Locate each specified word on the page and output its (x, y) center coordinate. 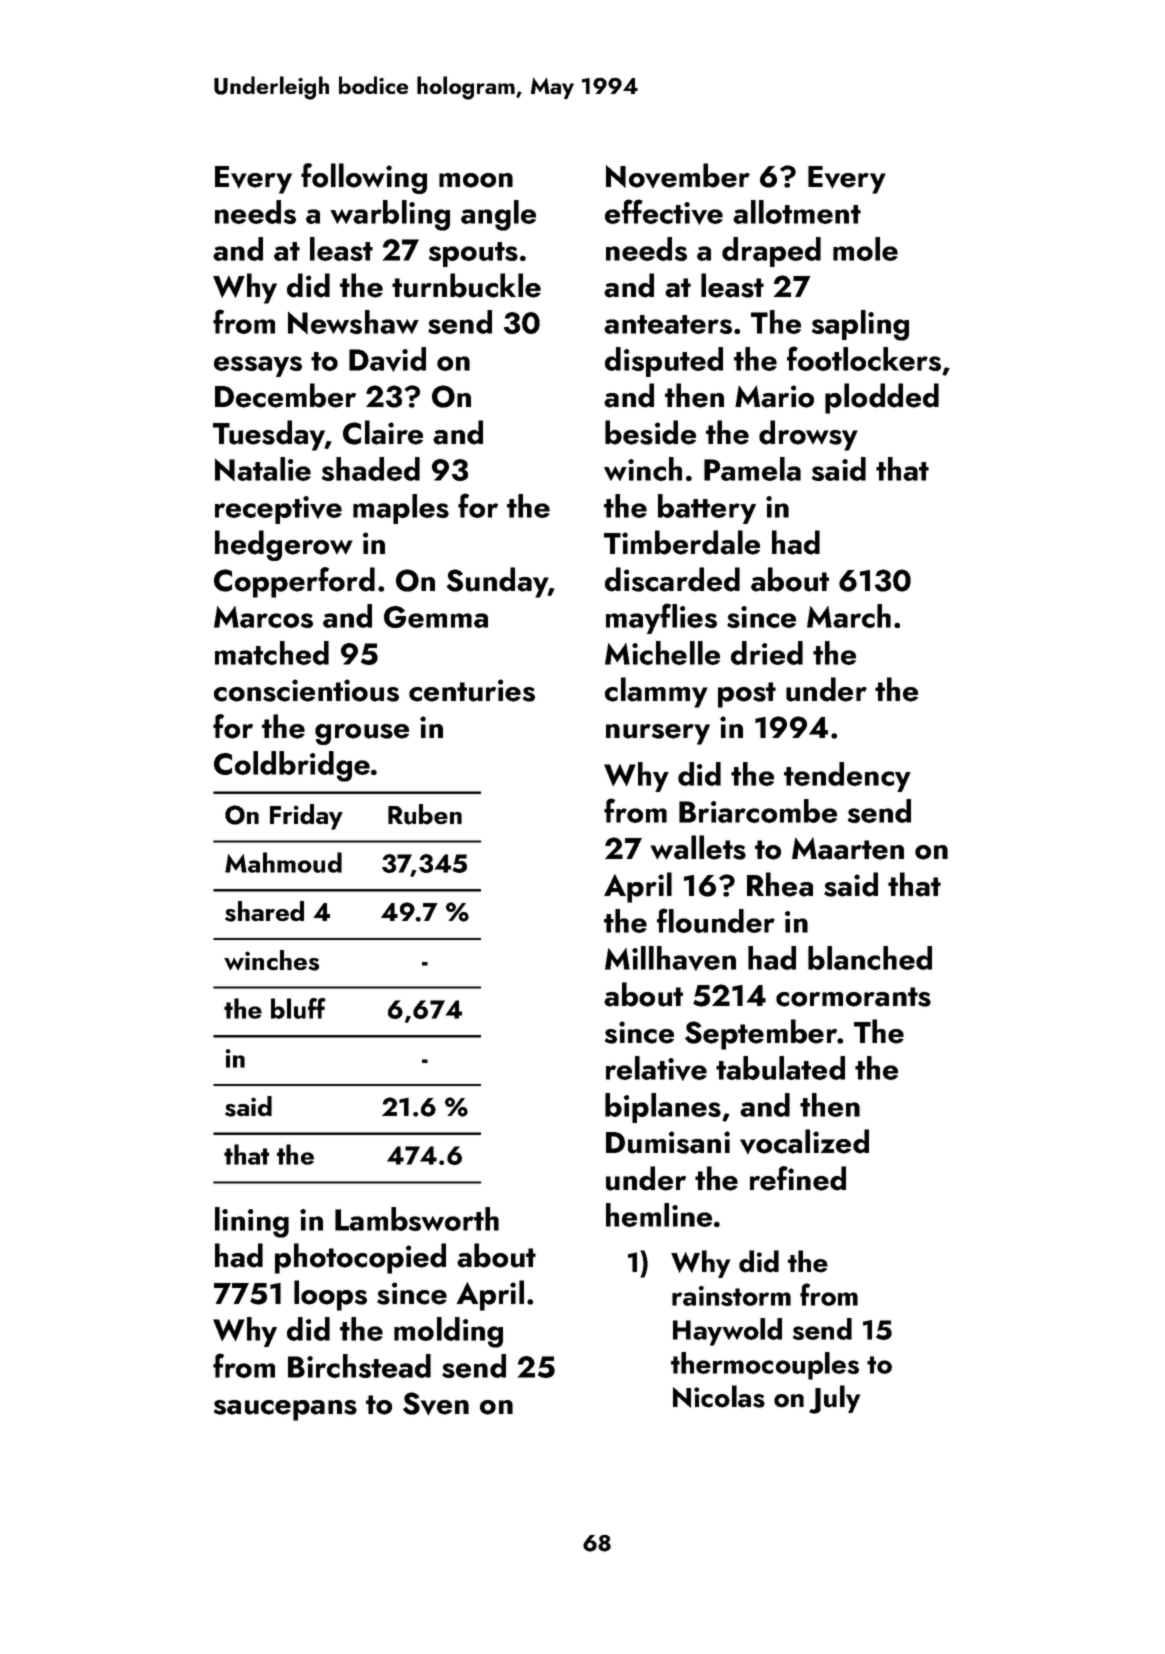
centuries (472, 690)
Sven (436, 1403)
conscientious (306, 690)
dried (767, 653)
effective (664, 212)
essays (258, 366)
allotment (797, 212)
